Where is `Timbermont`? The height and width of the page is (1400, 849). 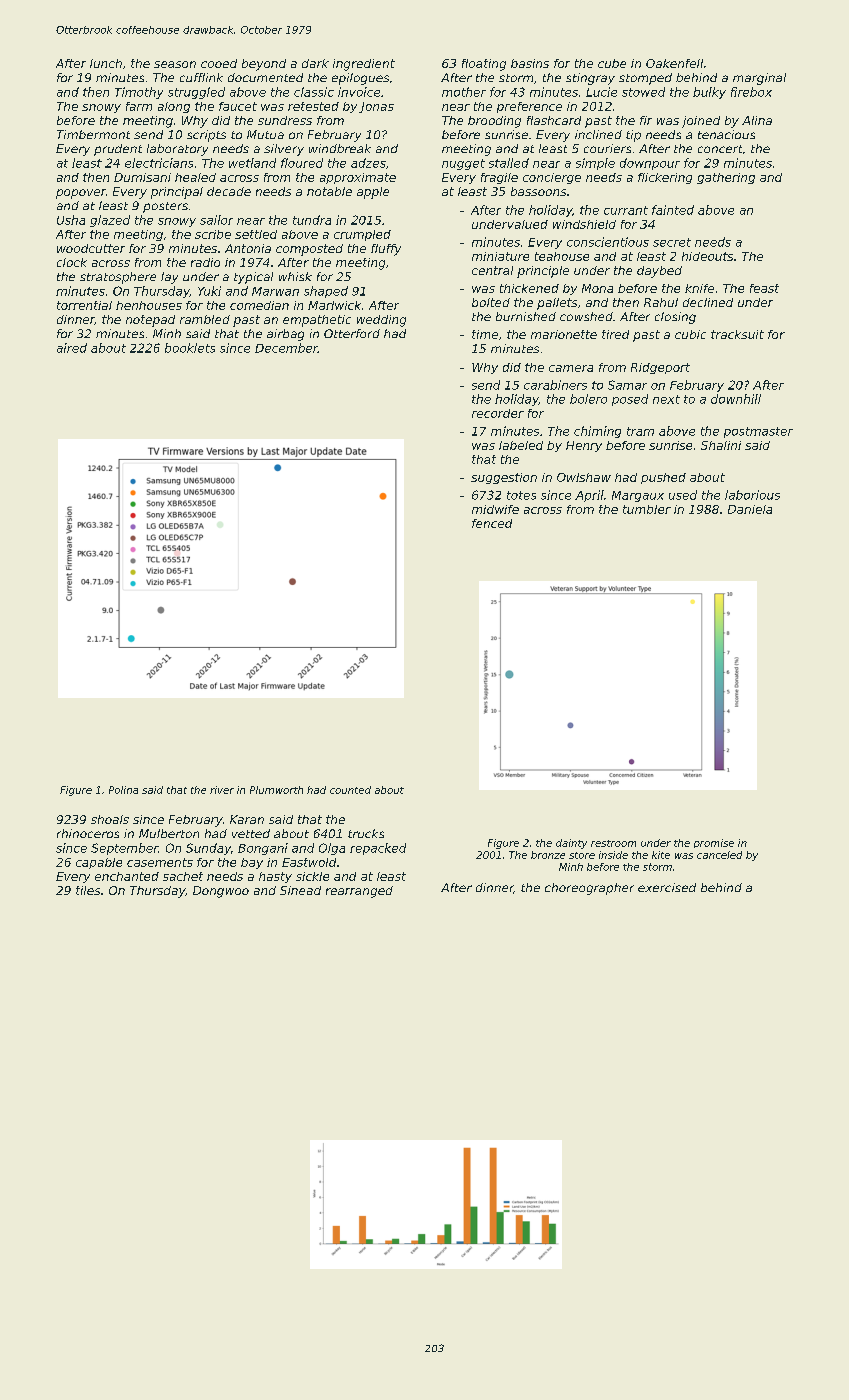
Timbermont is located at coordinates (93, 134).
